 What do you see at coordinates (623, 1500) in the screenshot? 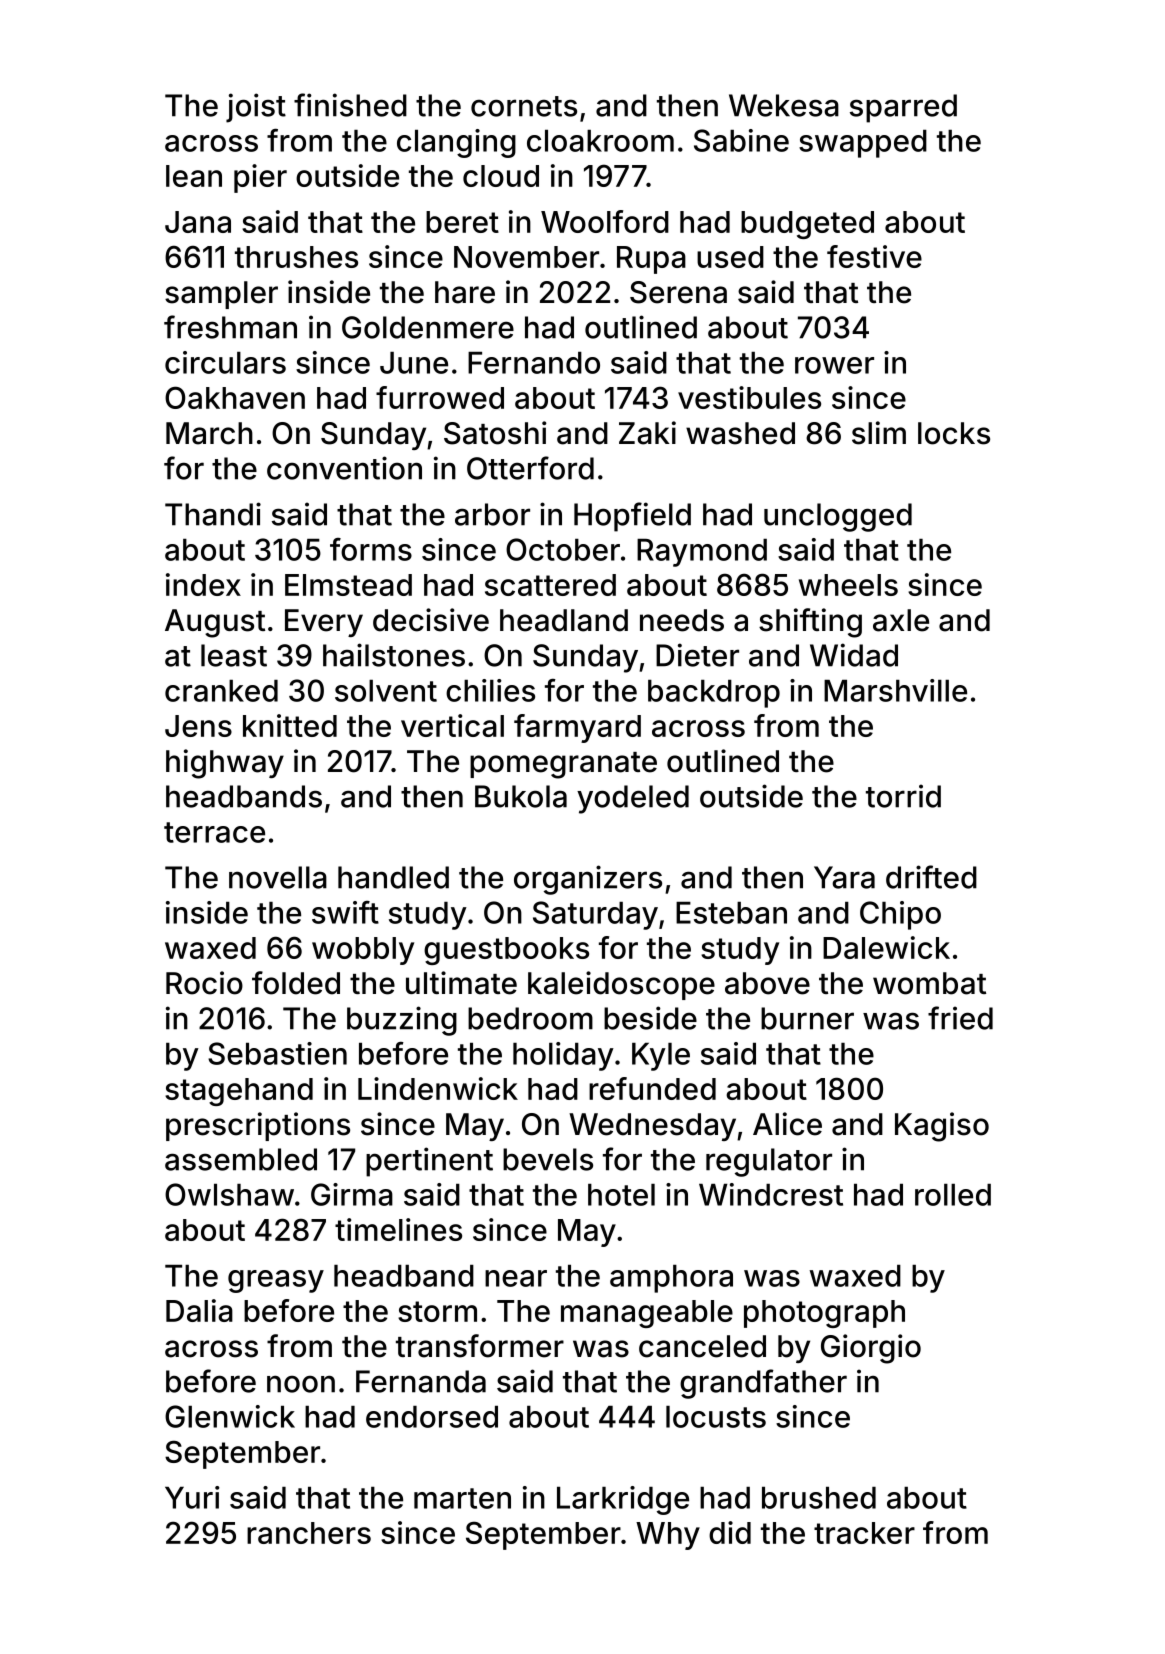
I see `Larkridge` at bounding box center [623, 1500].
